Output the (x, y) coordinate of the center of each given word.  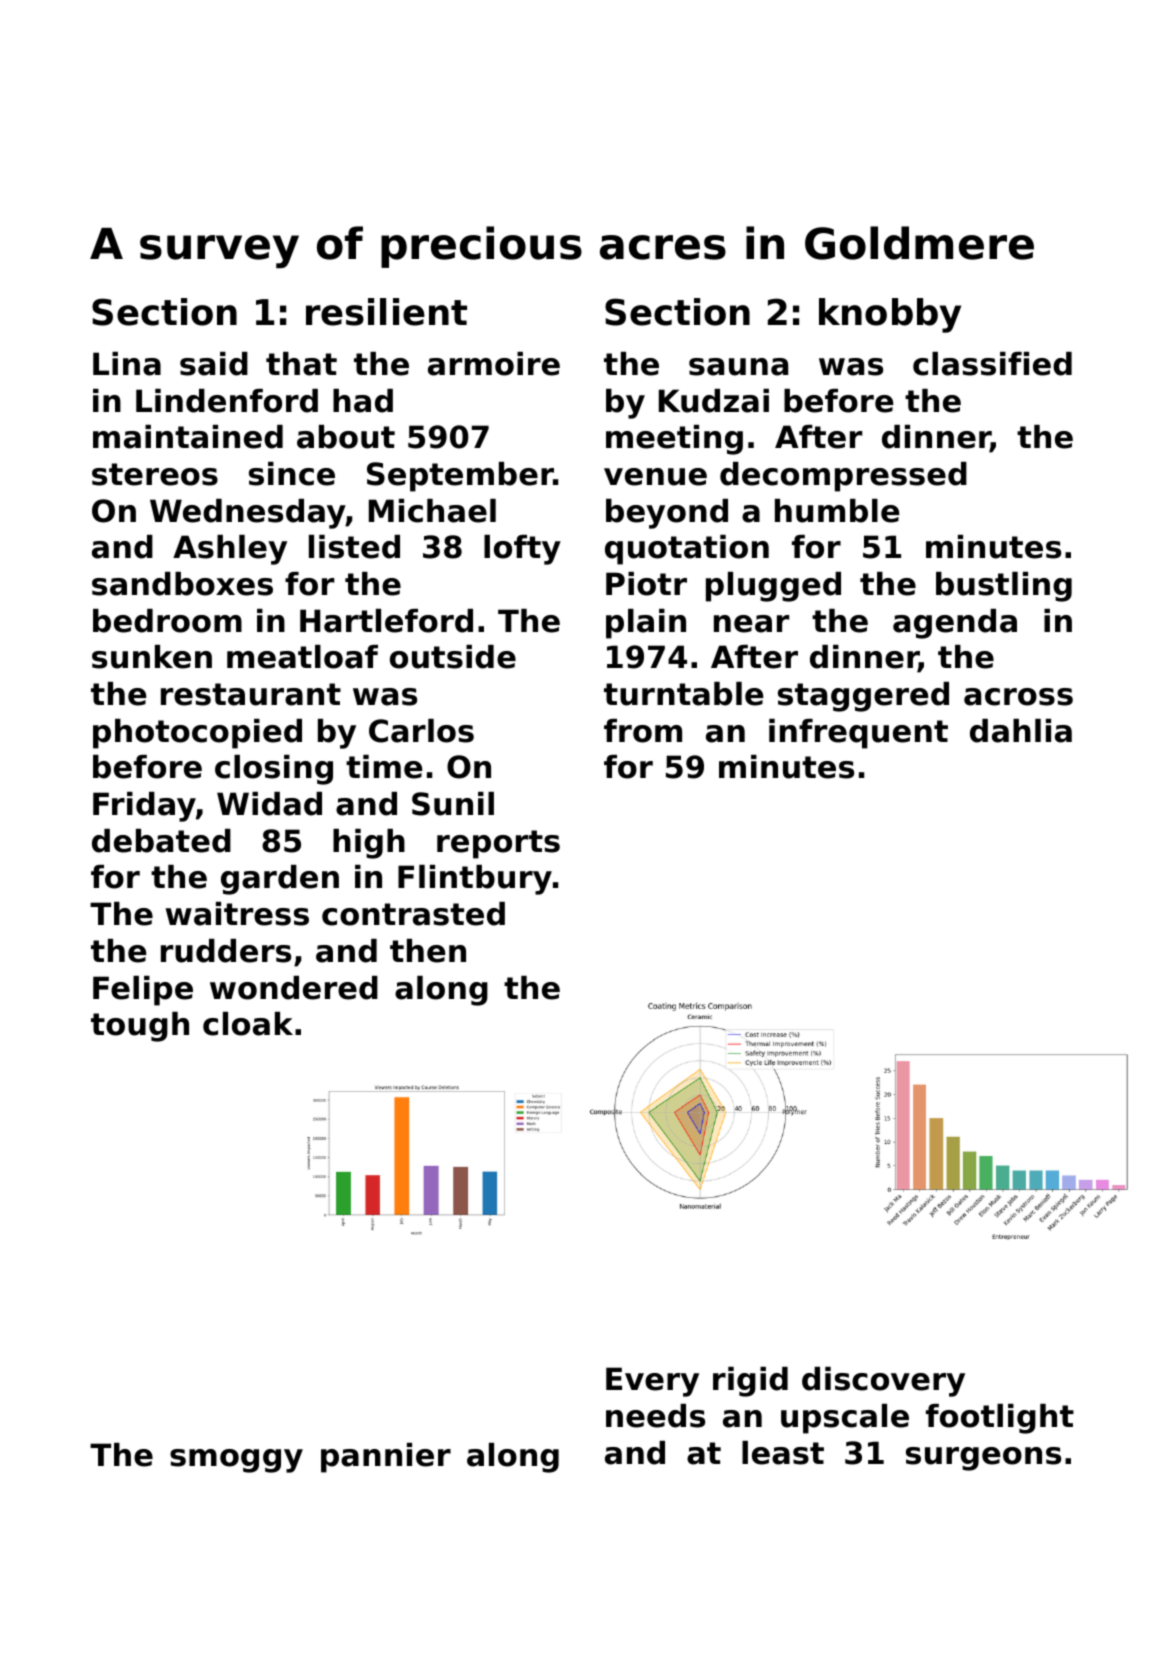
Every (652, 1382)
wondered (294, 988)
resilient (386, 312)
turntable (684, 694)
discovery (883, 1382)
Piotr (646, 584)
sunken (152, 657)
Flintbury (475, 880)
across (1018, 697)
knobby (890, 315)
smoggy (236, 1461)
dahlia (1021, 731)
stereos (155, 474)
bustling (1004, 587)
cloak (248, 1024)
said (214, 364)
